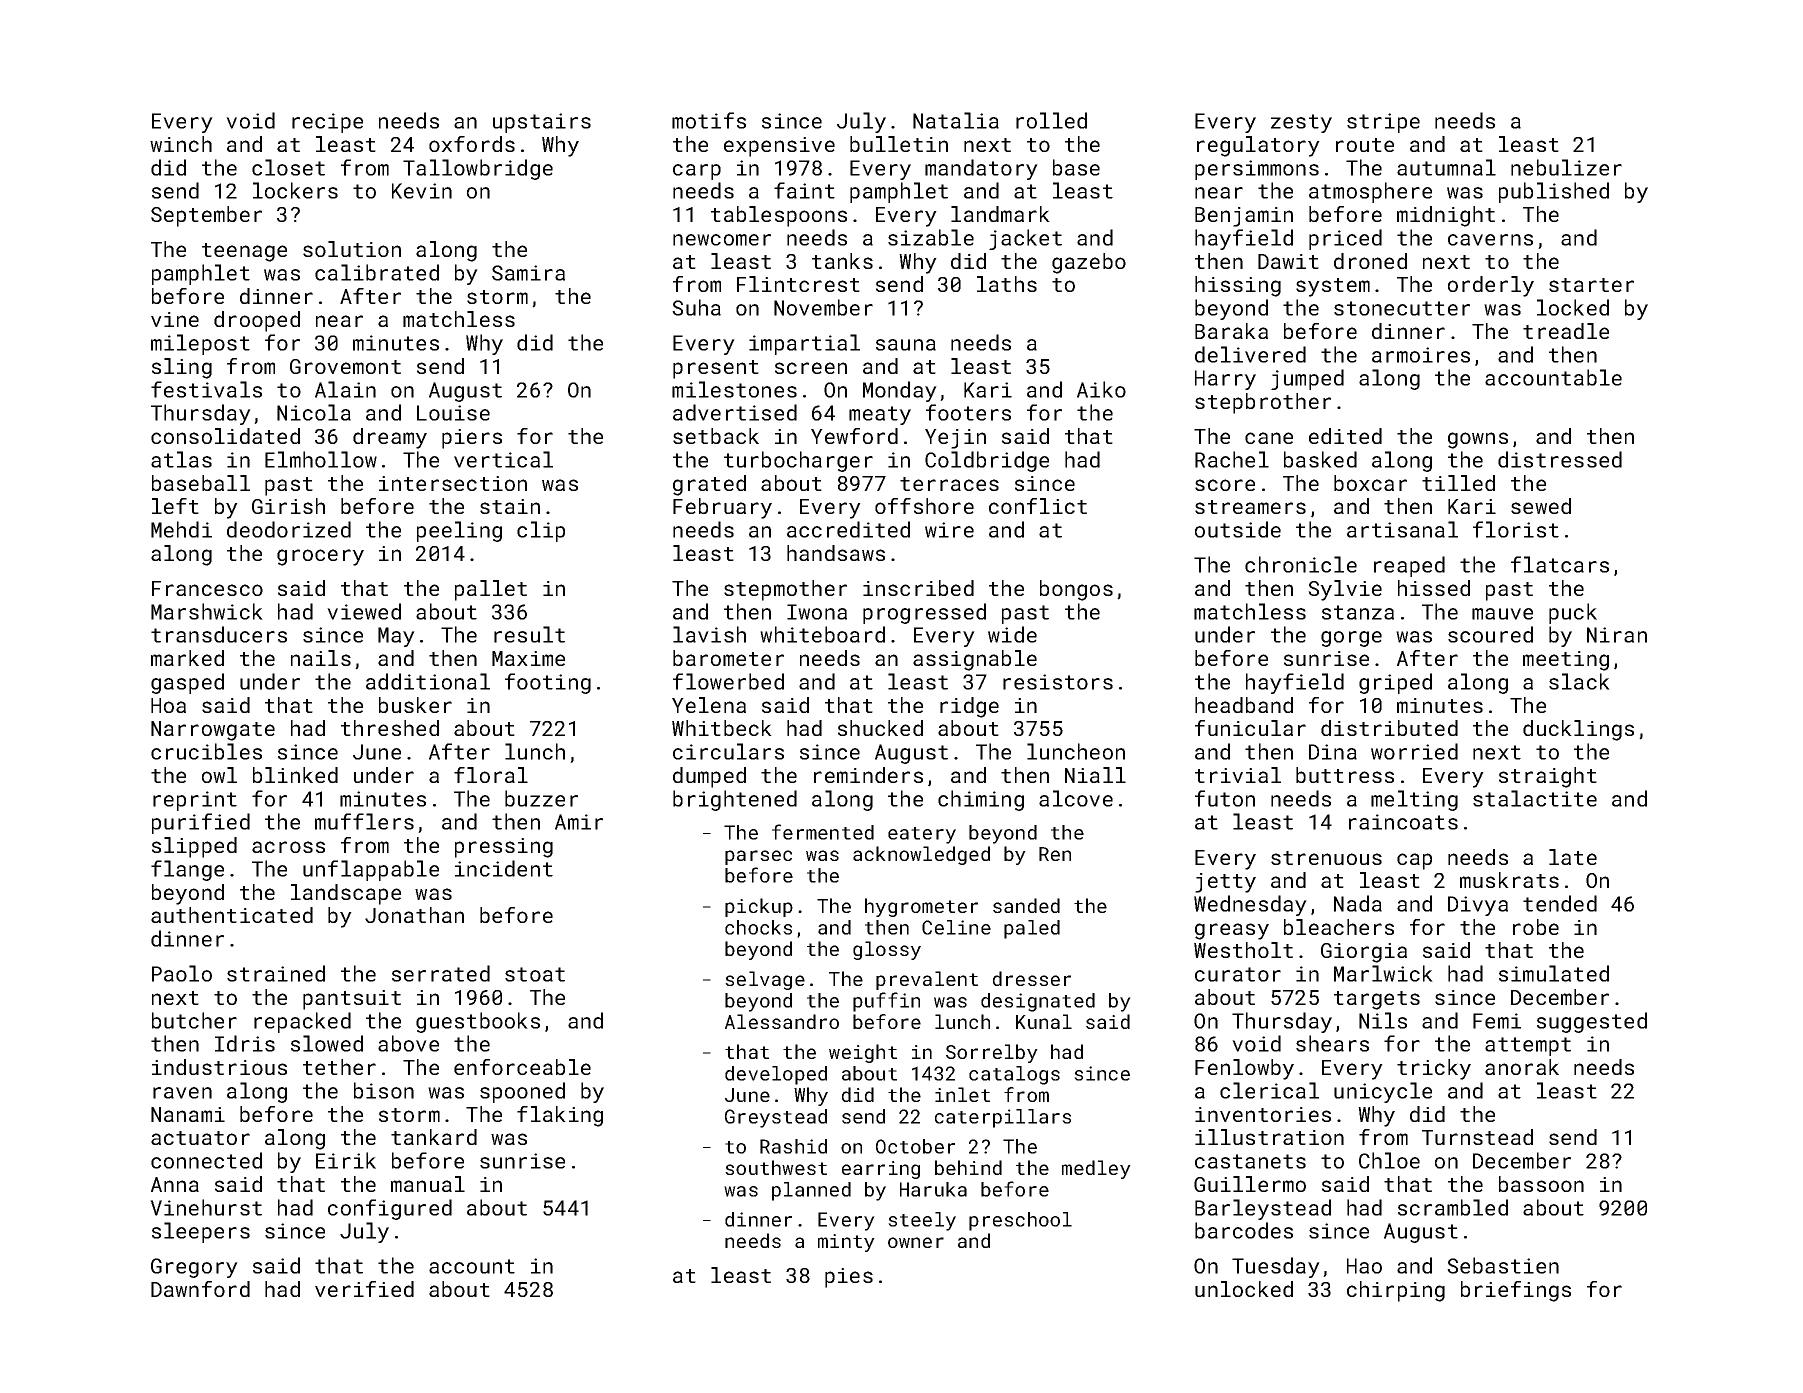 This document has height=1393, width=1803. I want to click on autumnal, so click(1446, 167).
